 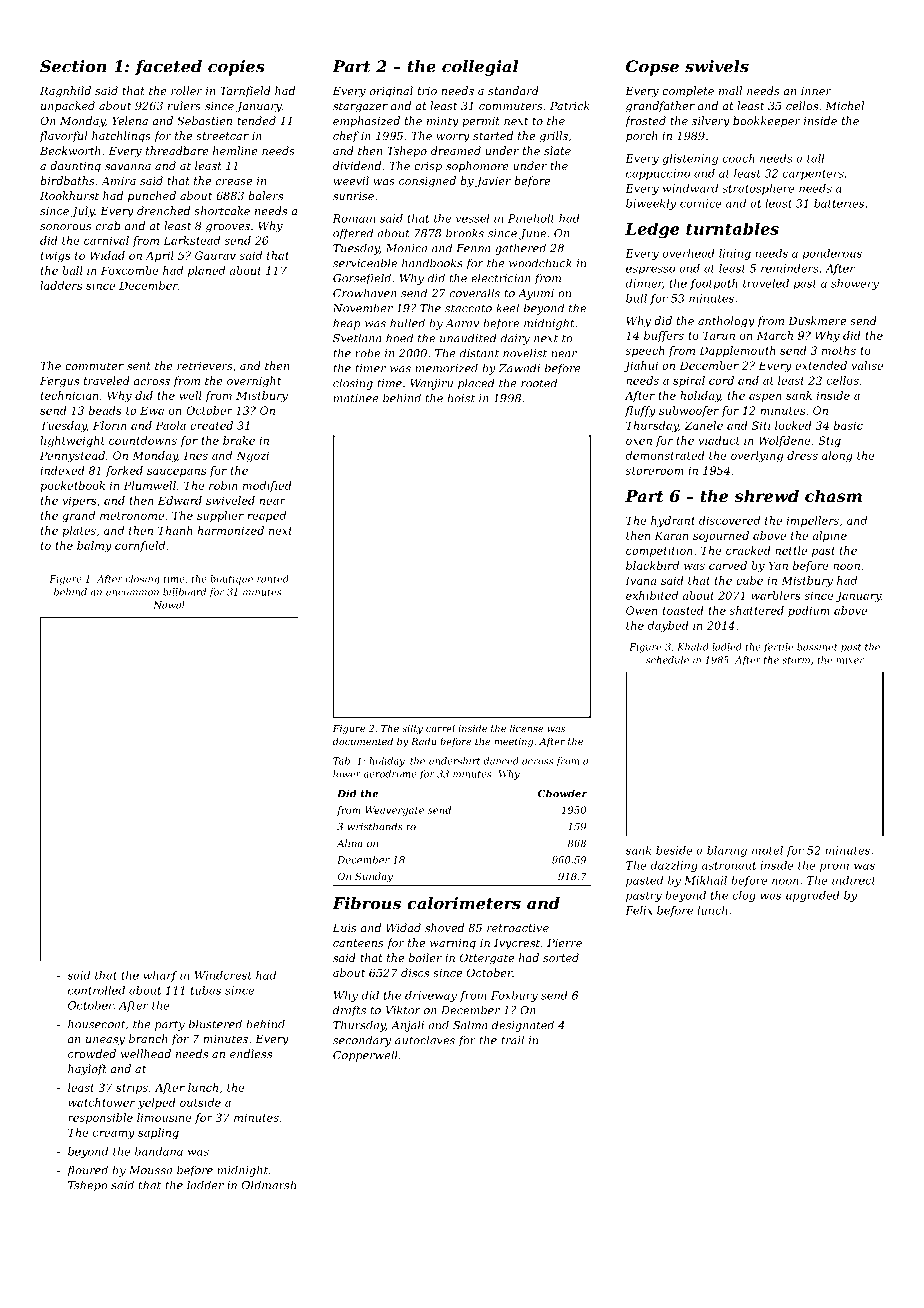 I want to click on vessel, so click(x=473, y=218).
